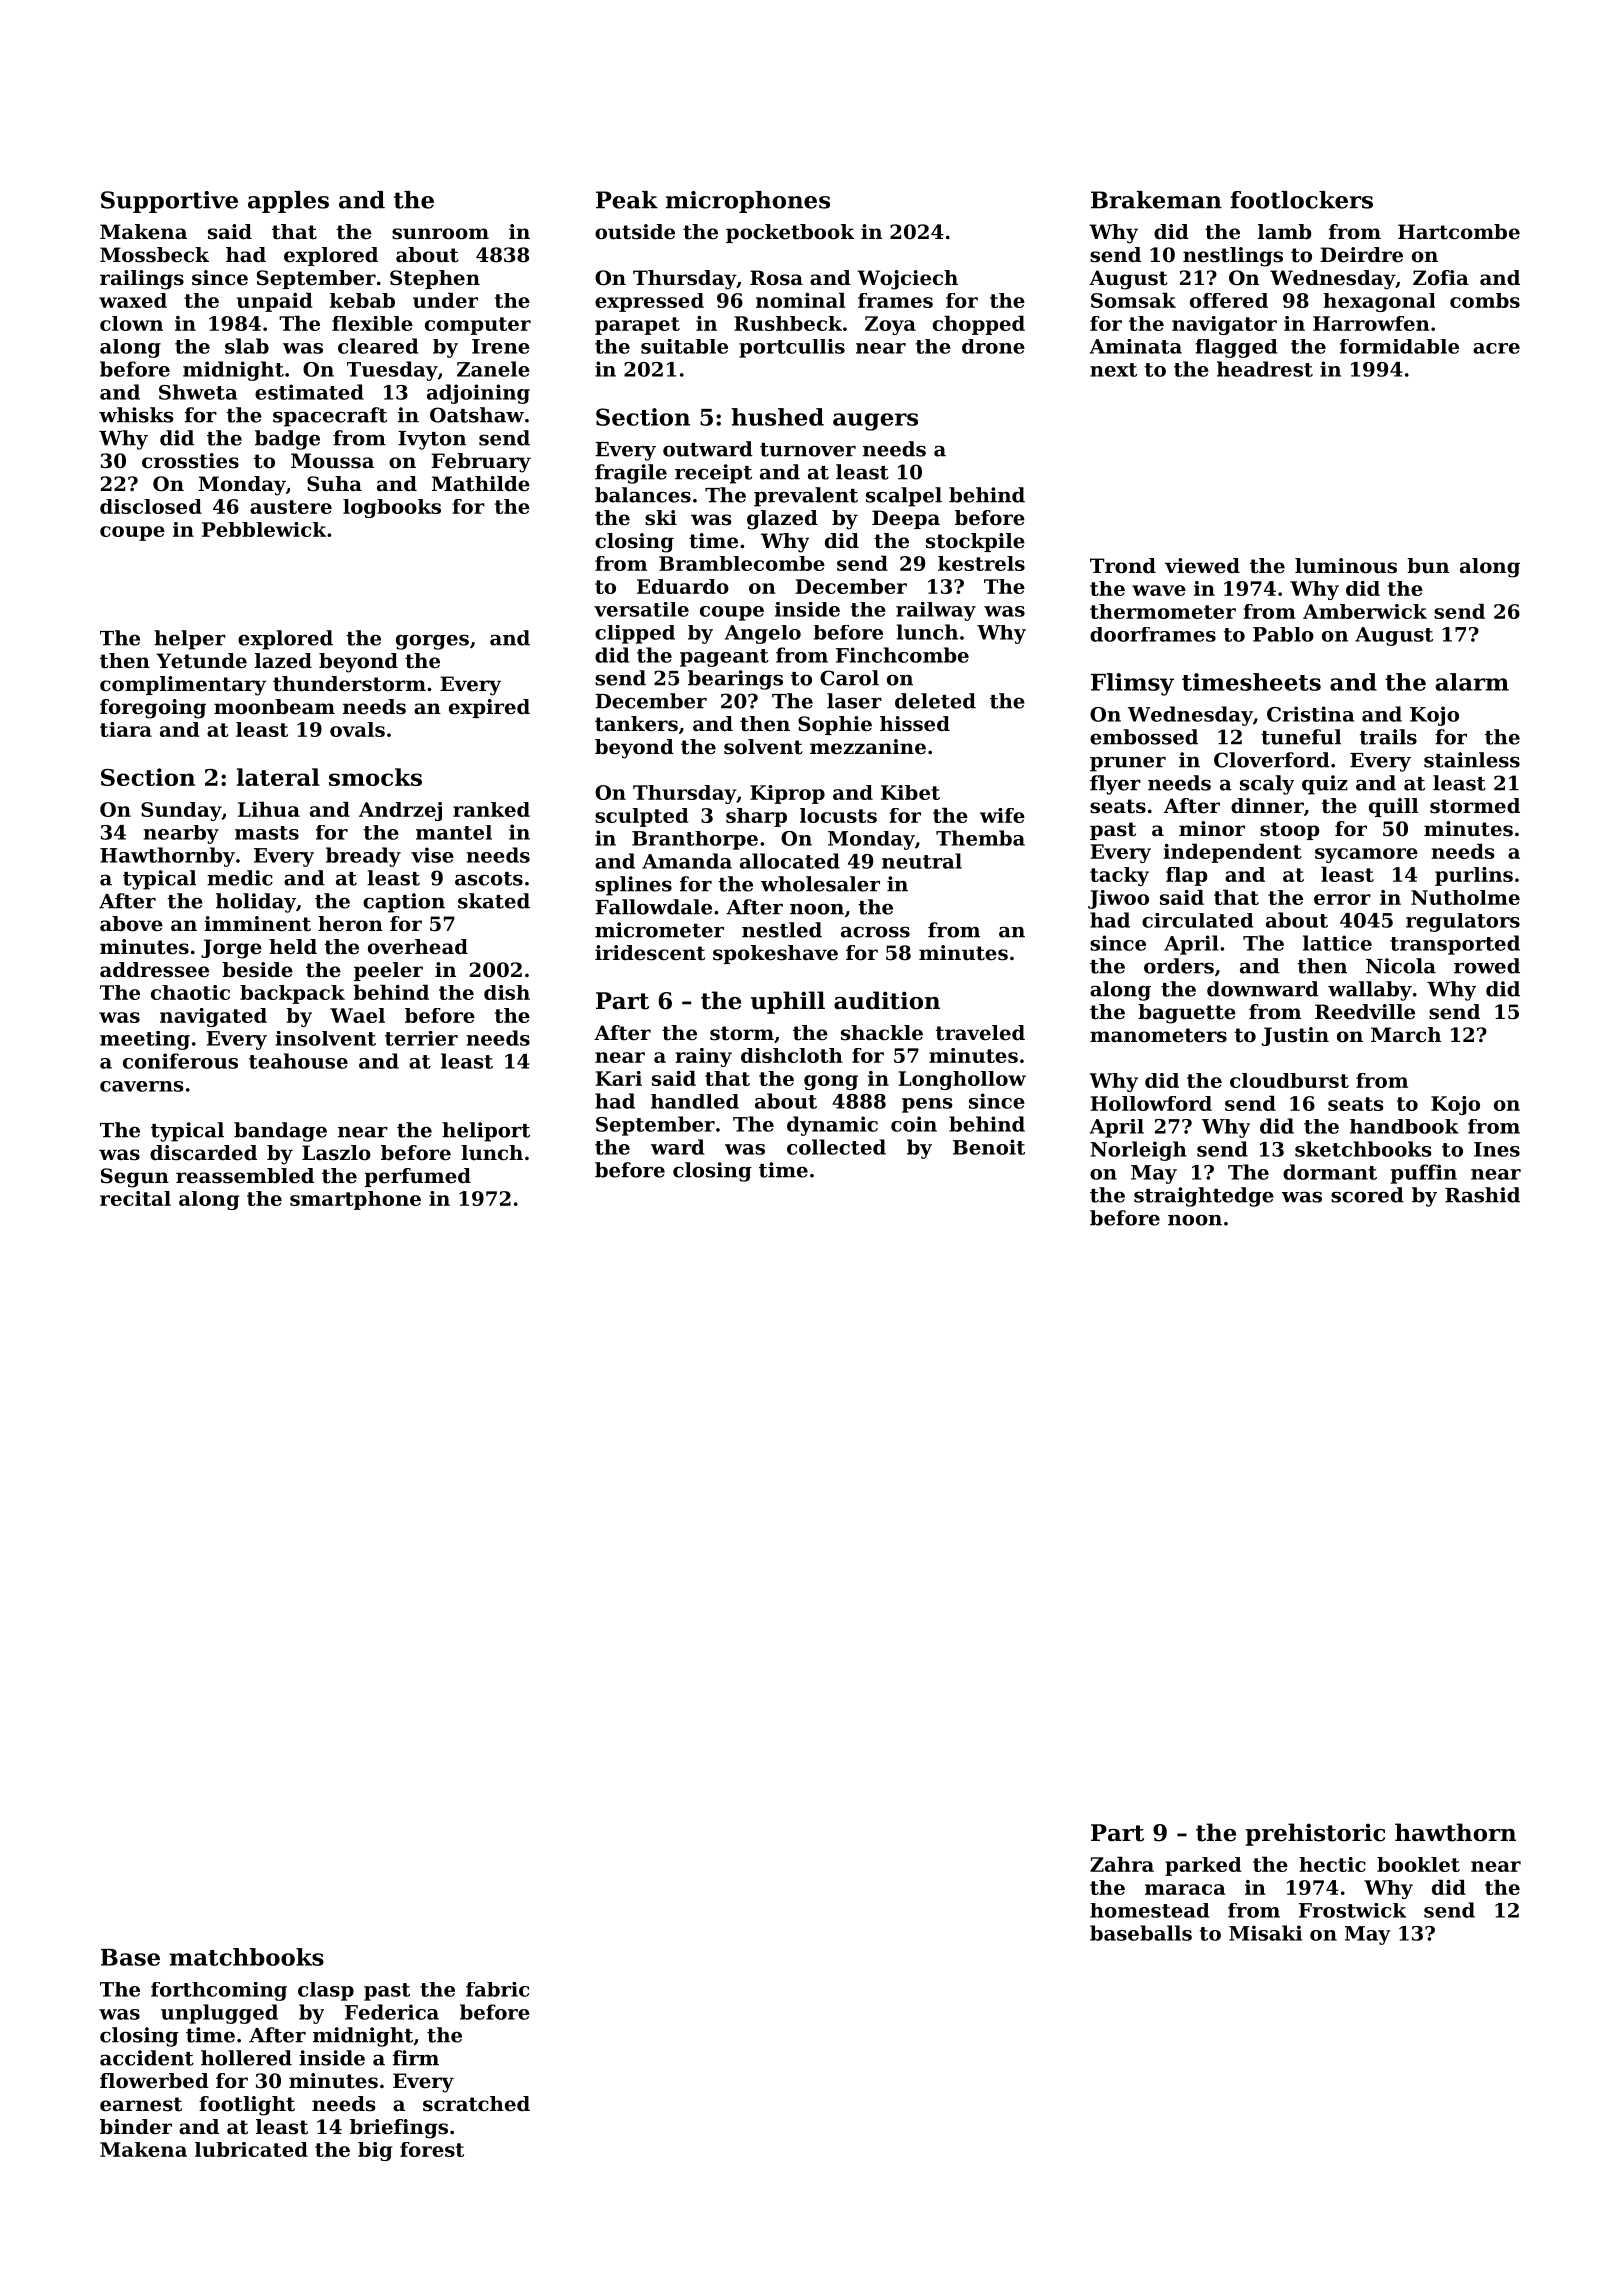 The image size is (1620, 2292). I want to click on matchbooks, so click(247, 1957).
